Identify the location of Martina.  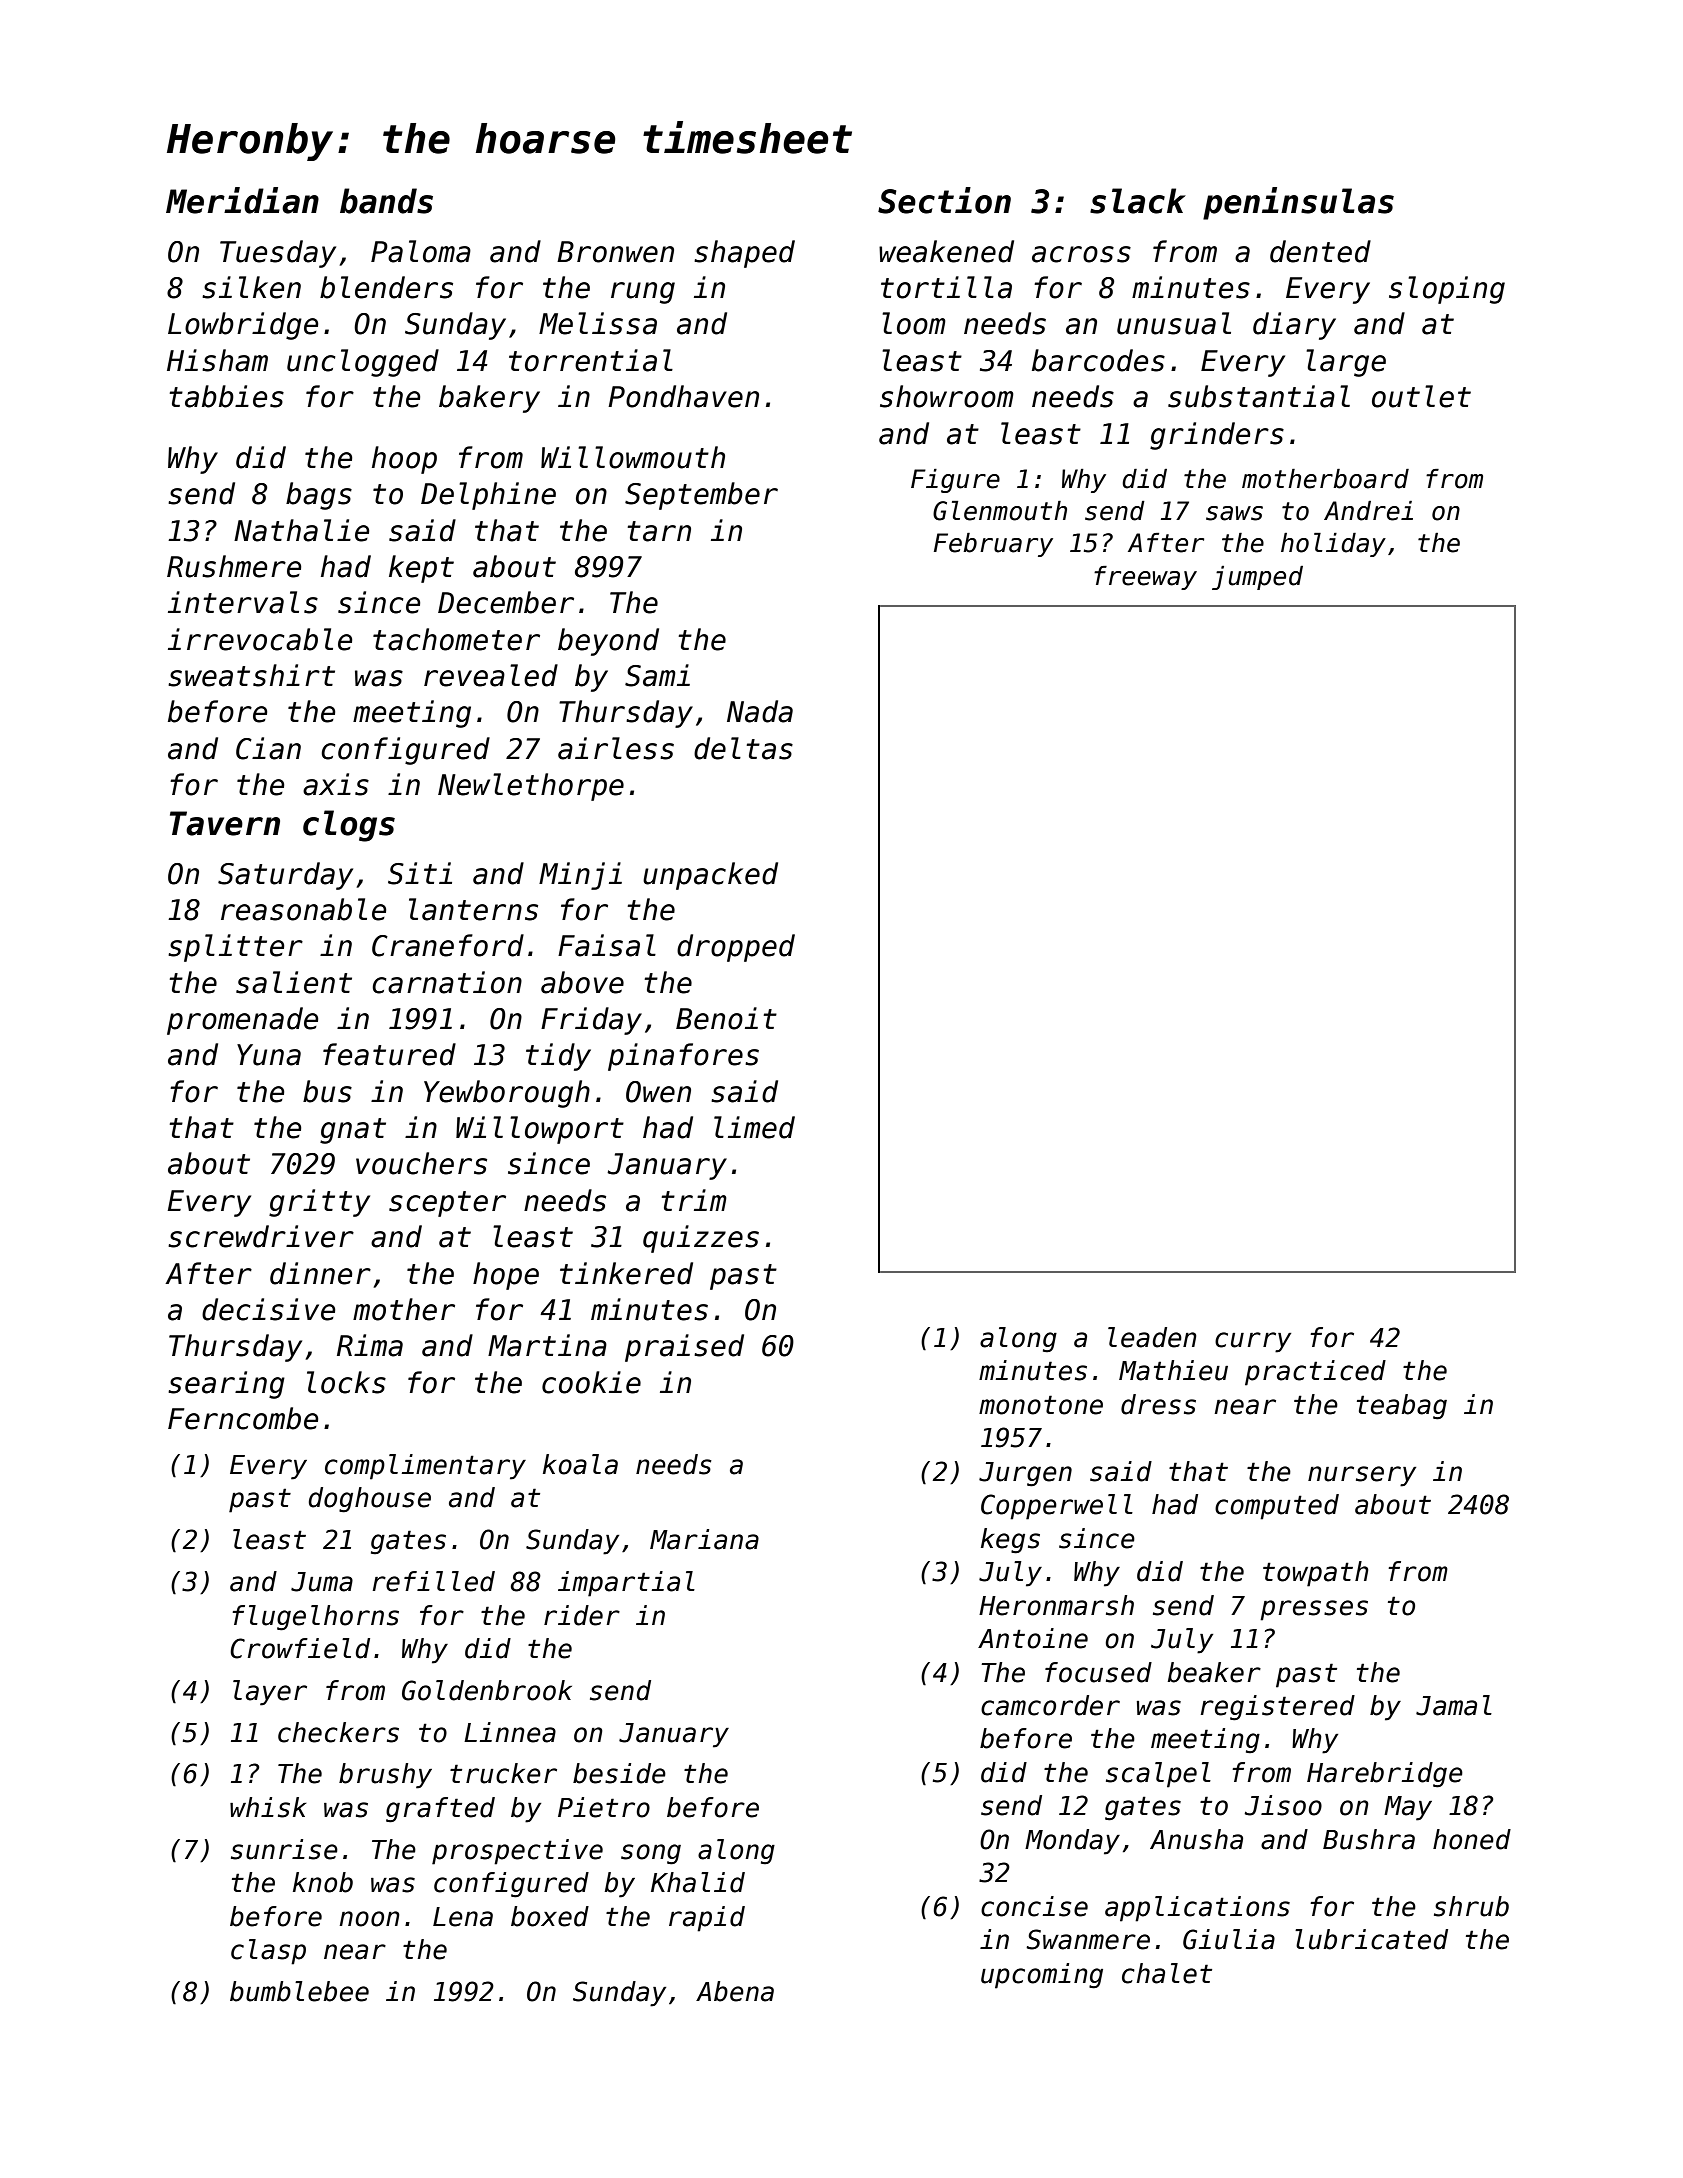
(547, 1345).
